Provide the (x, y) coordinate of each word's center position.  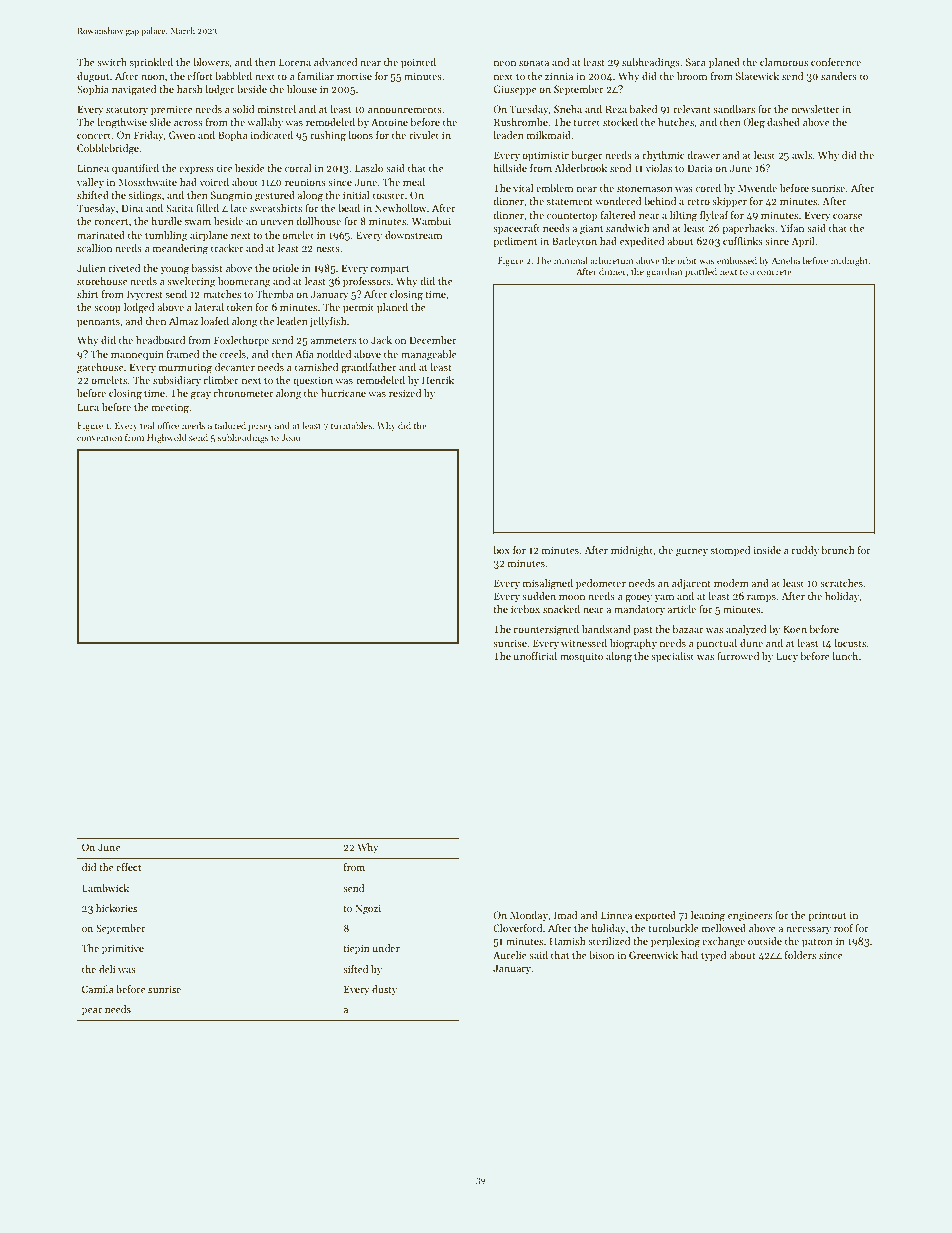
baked (643, 109)
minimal (571, 260)
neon (505, 63)
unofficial (535, 656)
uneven (277, 222)
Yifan (792, 228)
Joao (291, 437)
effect (128, 867)
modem (731, 583)
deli (107, 969)
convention (99, 437)
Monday (529, 916)
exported (655, 916)
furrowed (738, 656)
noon (153, 77)
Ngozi (368, 909)
